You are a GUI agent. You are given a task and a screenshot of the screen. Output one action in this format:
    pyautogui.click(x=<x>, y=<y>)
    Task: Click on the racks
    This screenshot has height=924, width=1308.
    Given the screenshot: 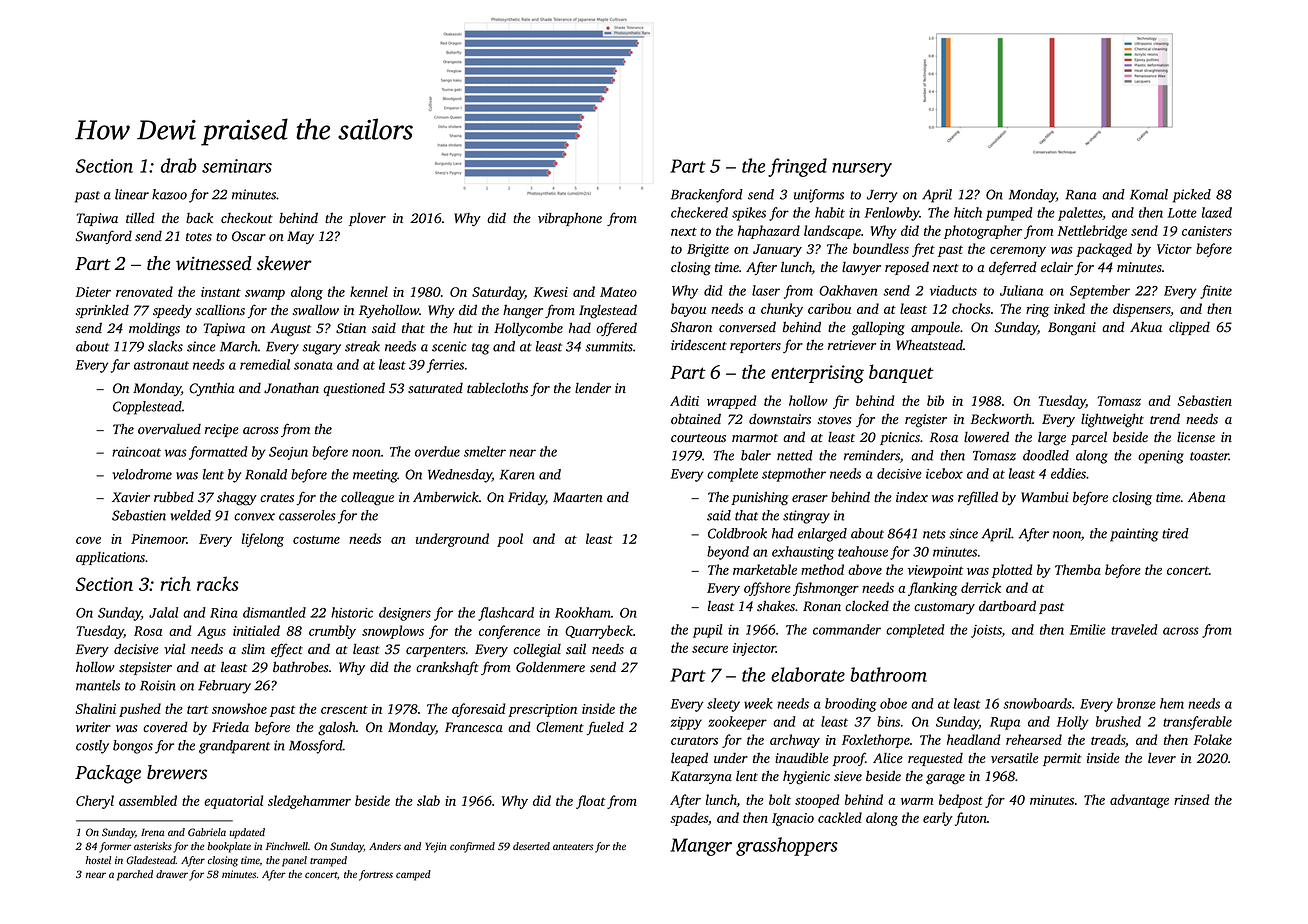 What is the action you would take?
    pyautogui.click(x=218, y=583)
